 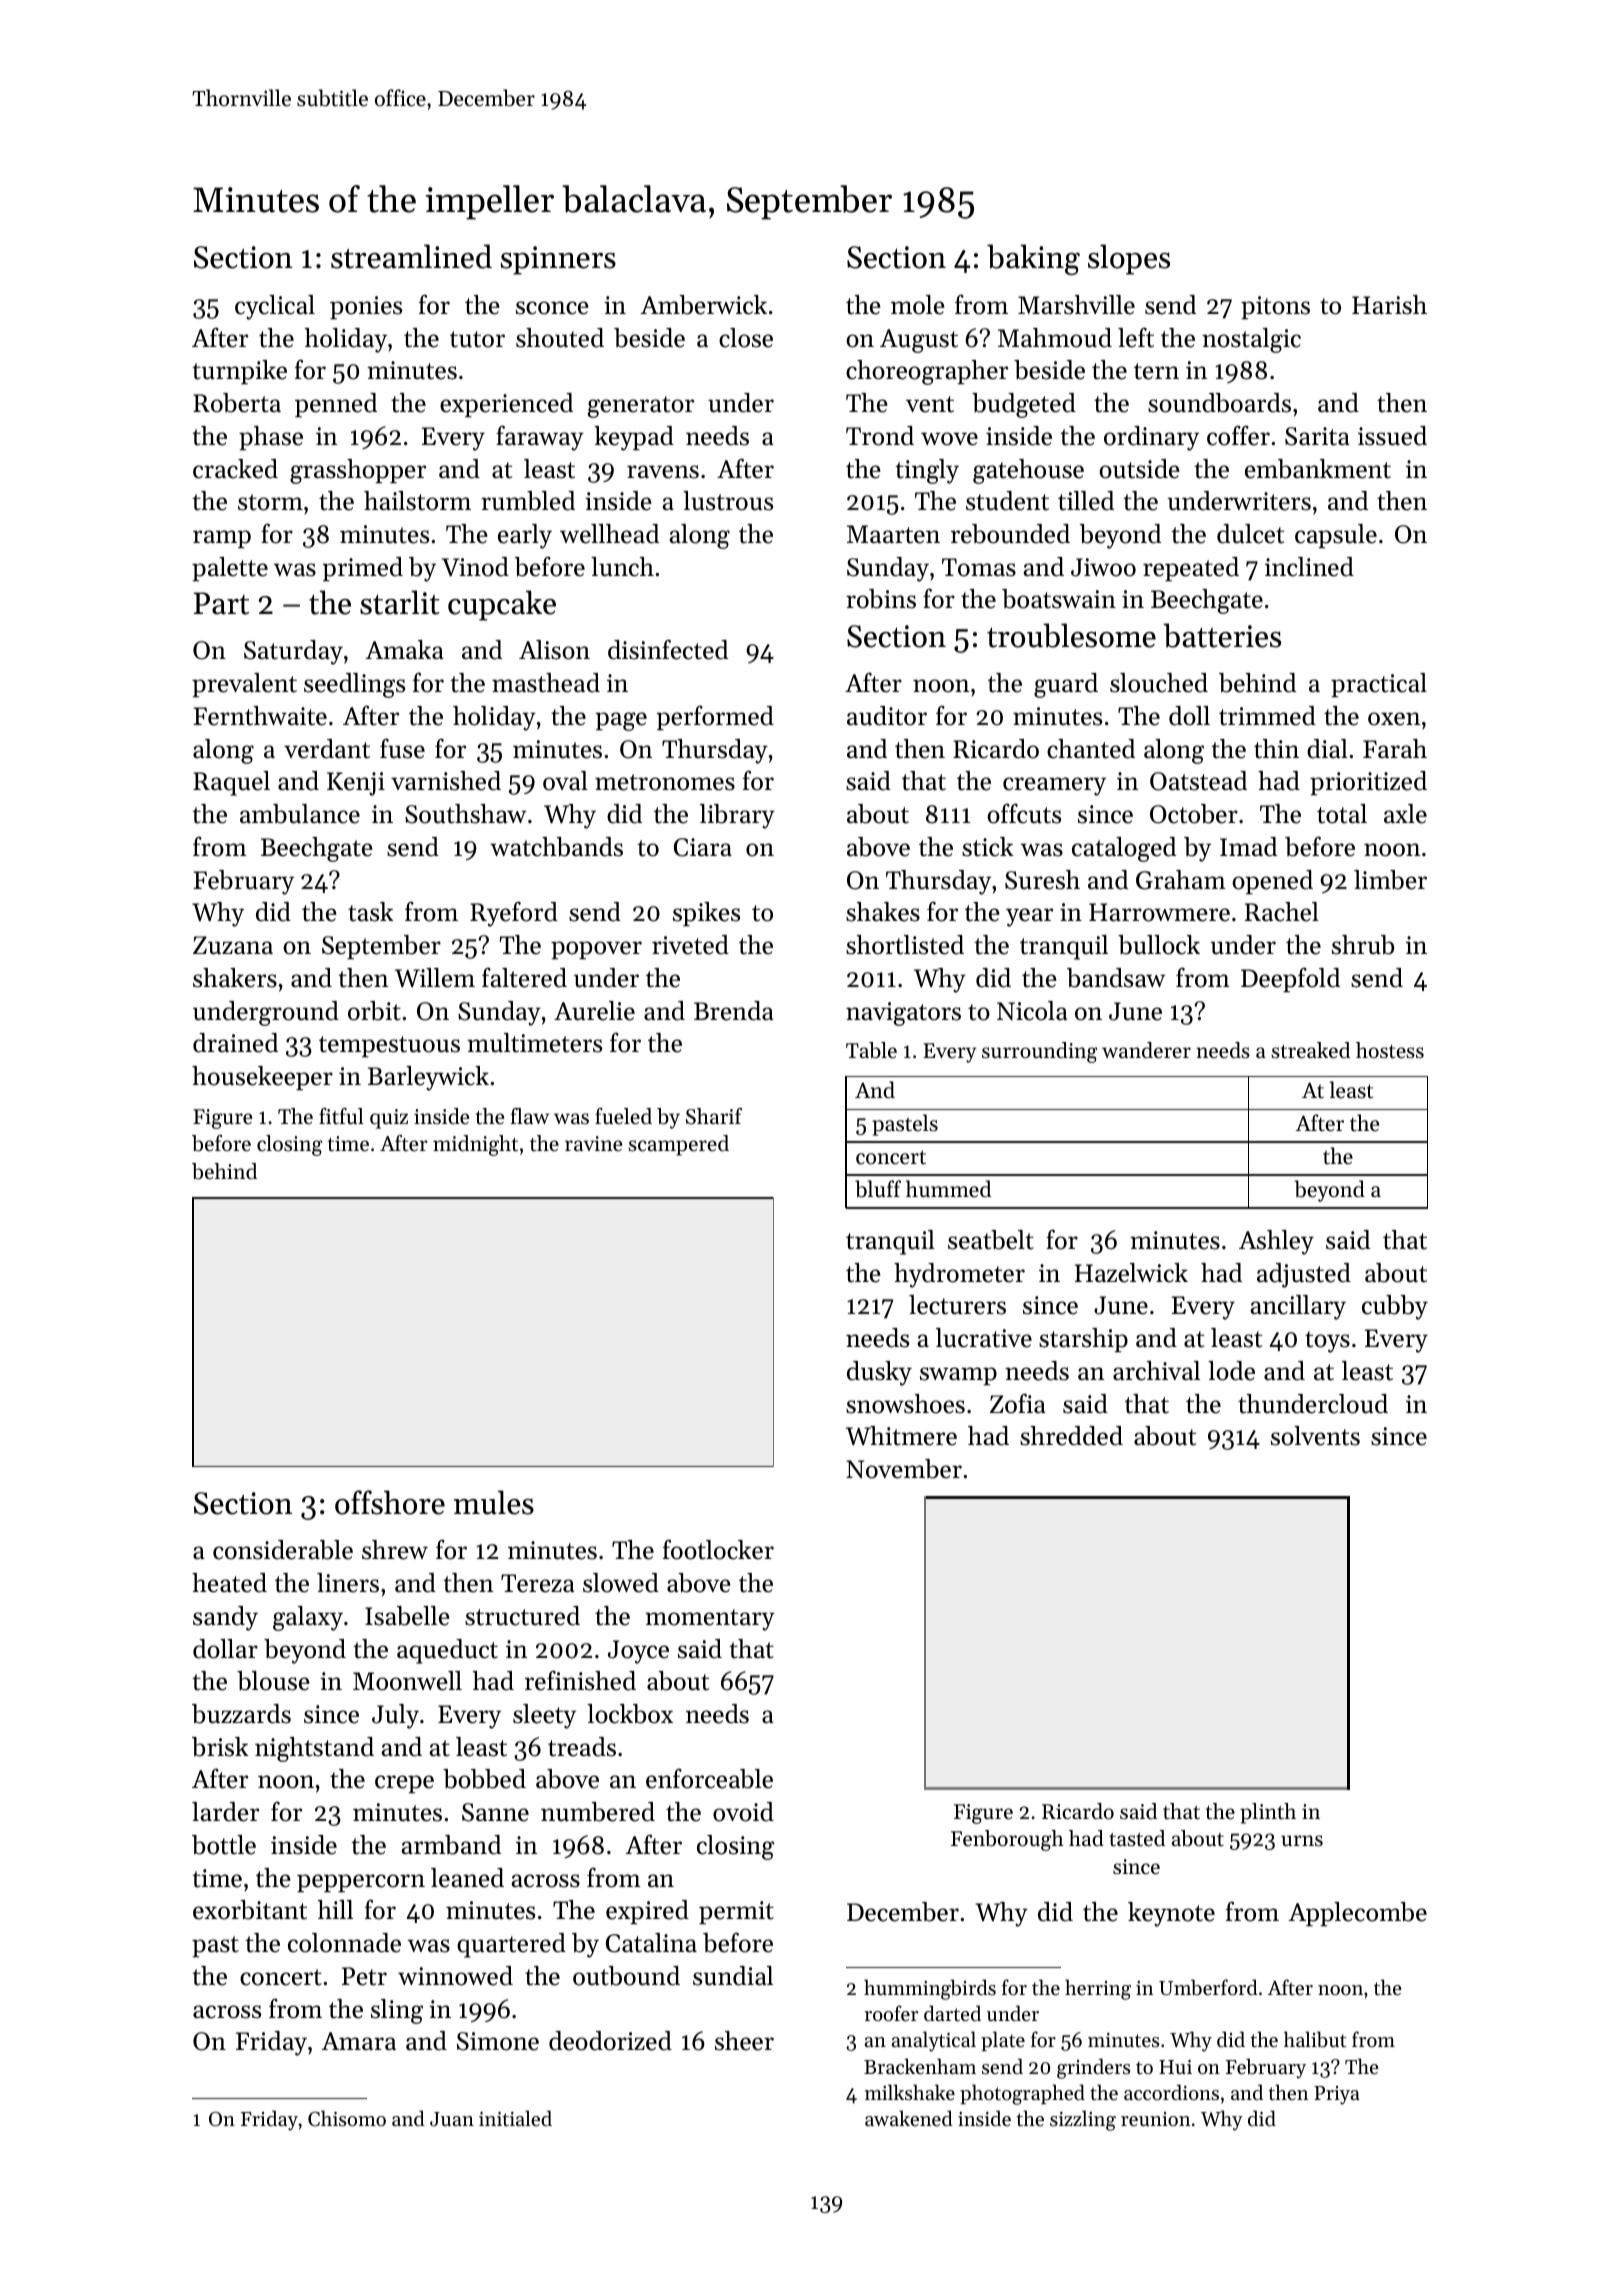 I want to click on sheer, so click(x=744, y=2041).
